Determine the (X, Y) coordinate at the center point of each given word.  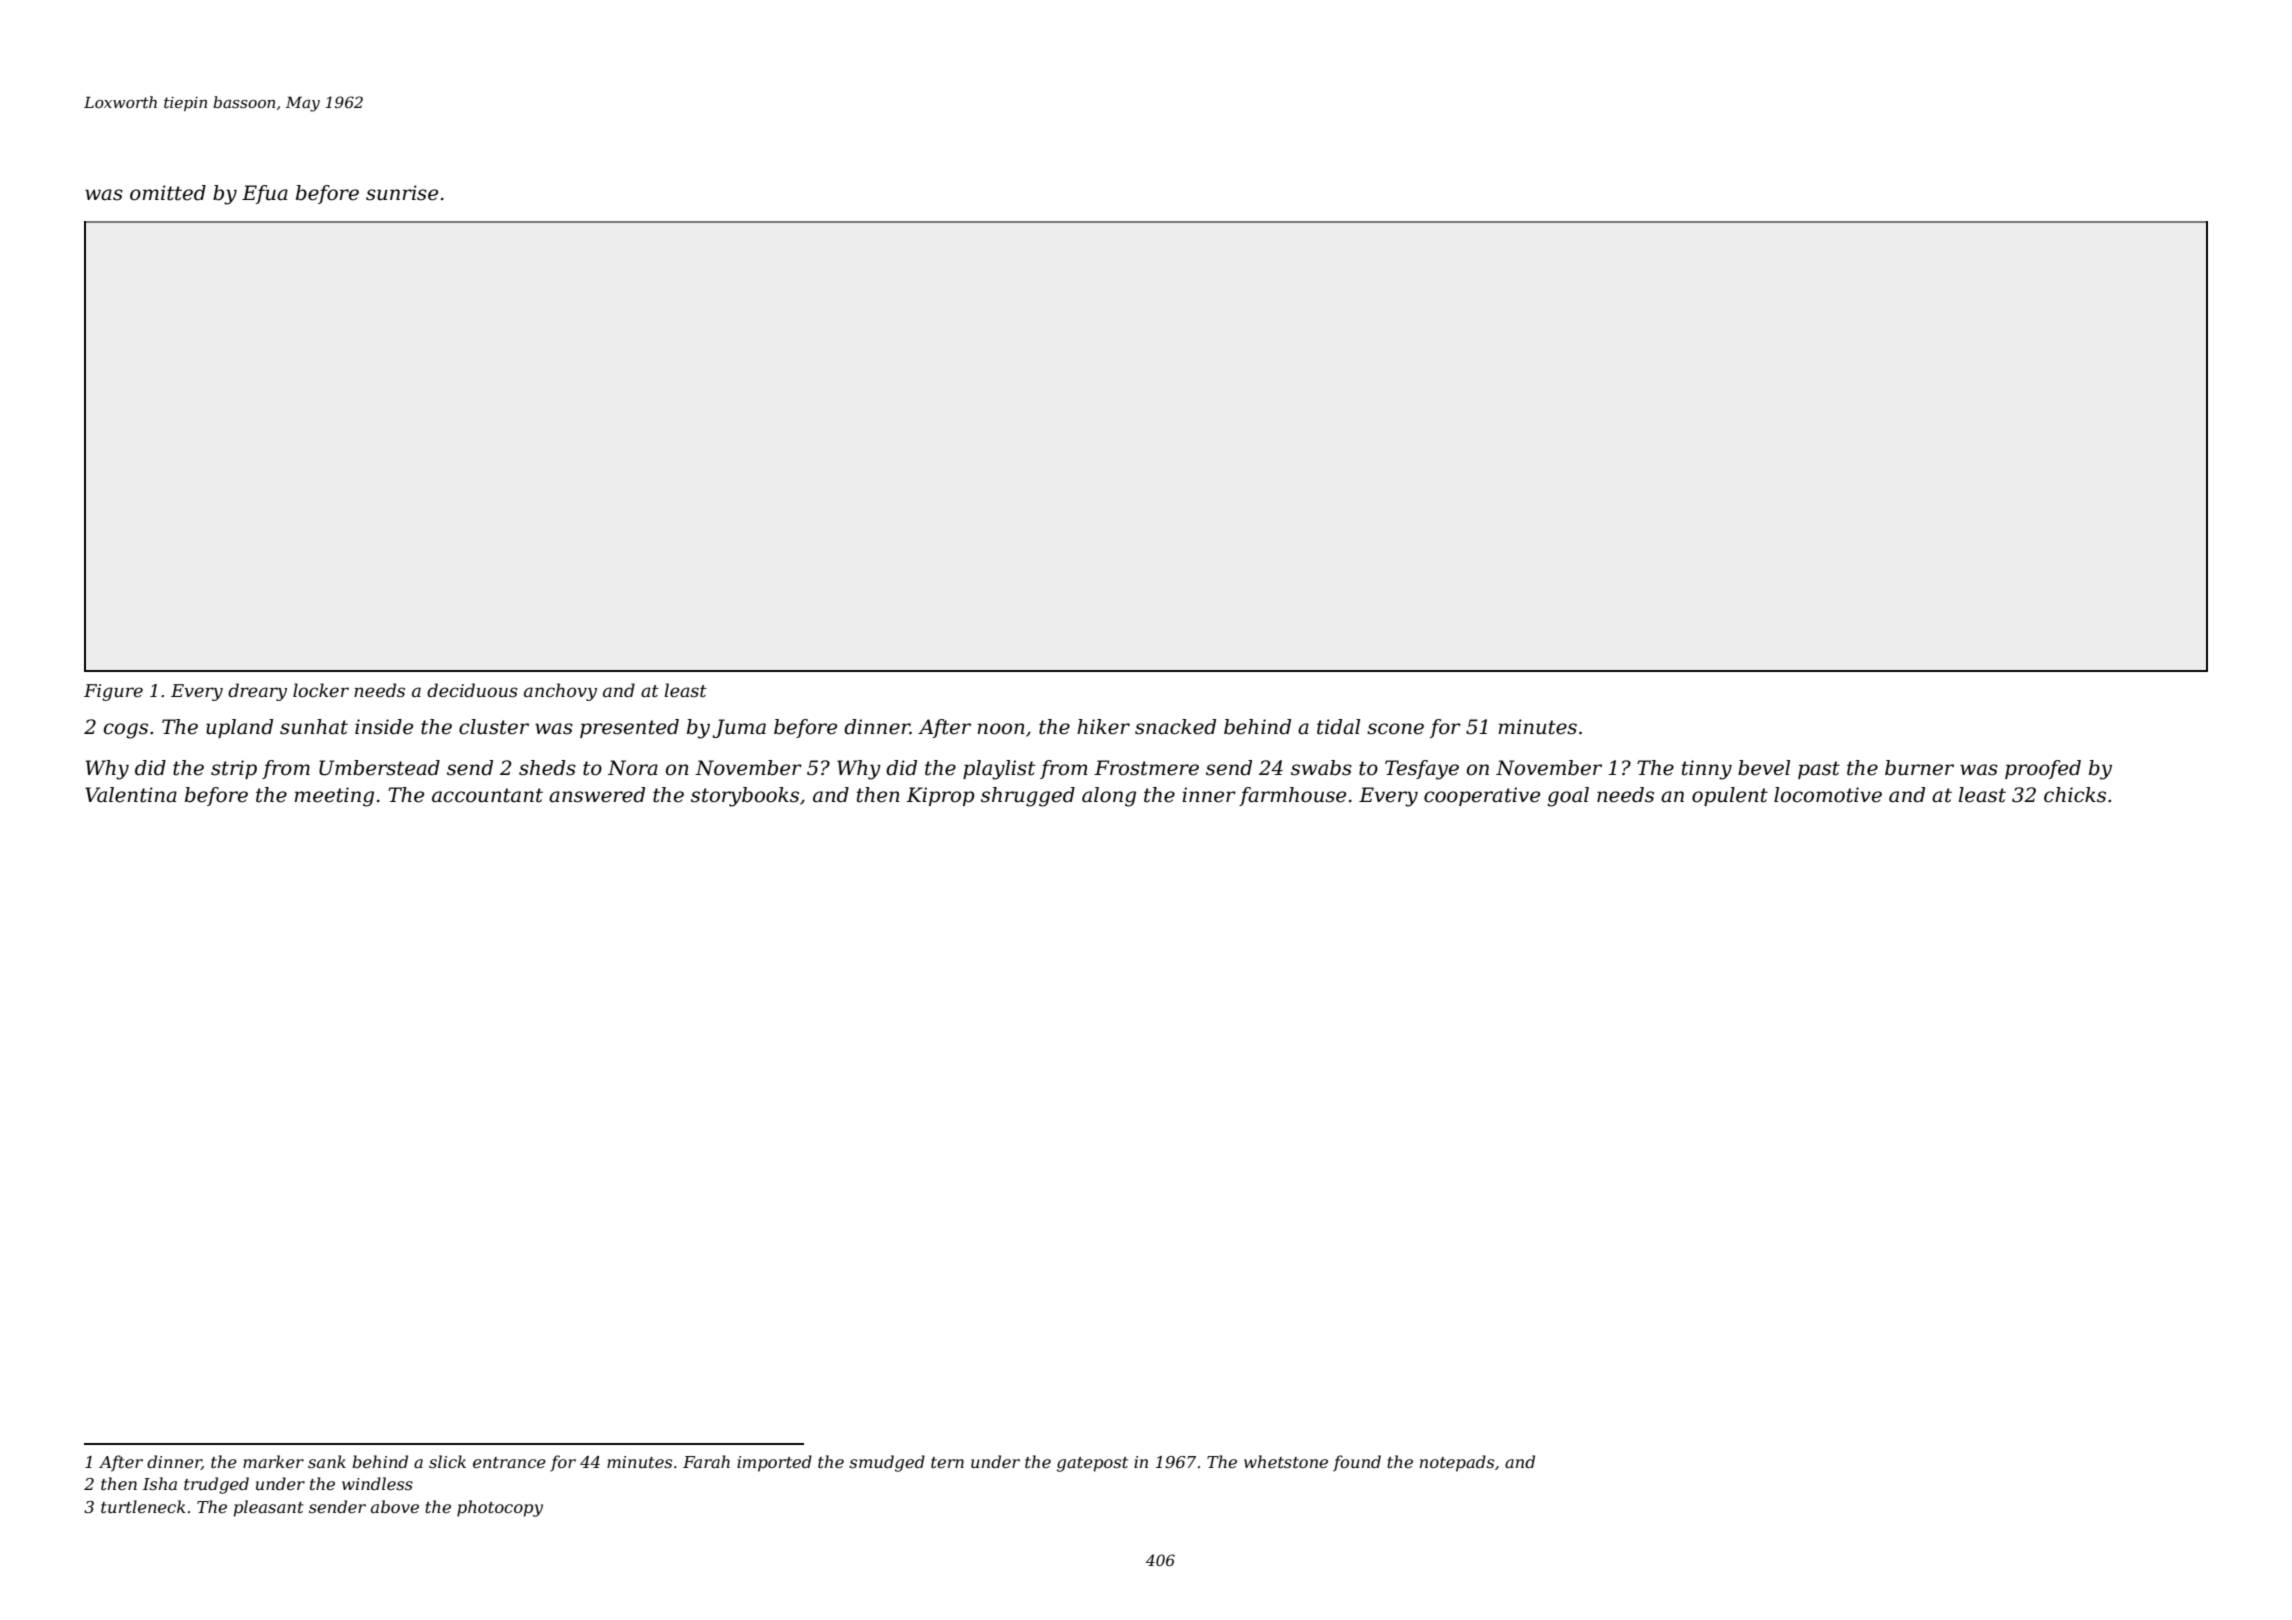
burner (1919, 768)
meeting (334, 797)
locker (321, 690)
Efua (265, 194)
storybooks (745, 797)
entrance (509, 1462)
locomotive (1828, 795)
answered (597, 795)
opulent (1730, 796)
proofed (2043, 769)
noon (1001, 729)
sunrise (402, 193)
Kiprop (940, 796)
